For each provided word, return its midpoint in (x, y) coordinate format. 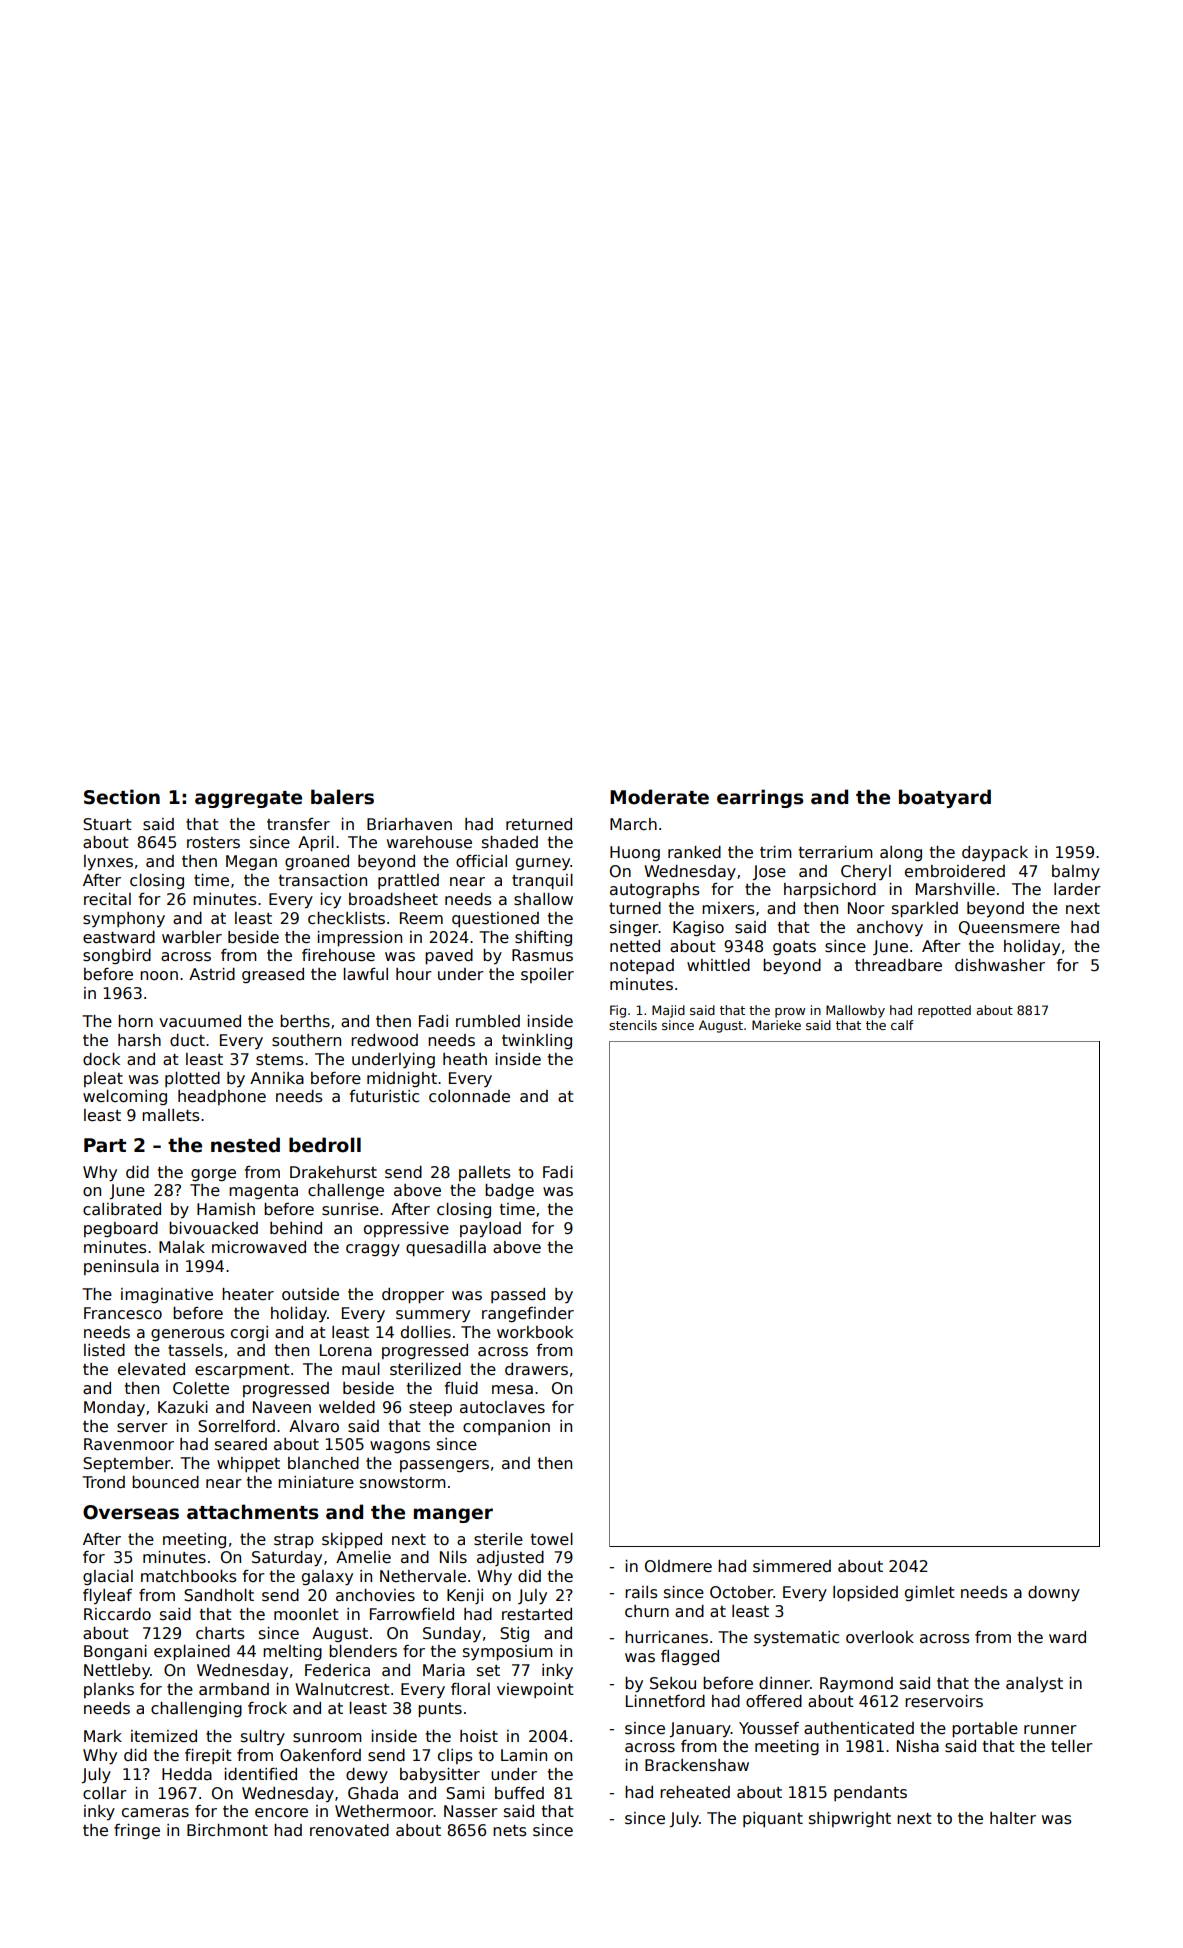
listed (104, 1350)
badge (509, 1191)
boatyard (945, 798)
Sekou (673, 1683)
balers (342, 797)
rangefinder (528, 1314)
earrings (760, 798)
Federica (337, 1670)
